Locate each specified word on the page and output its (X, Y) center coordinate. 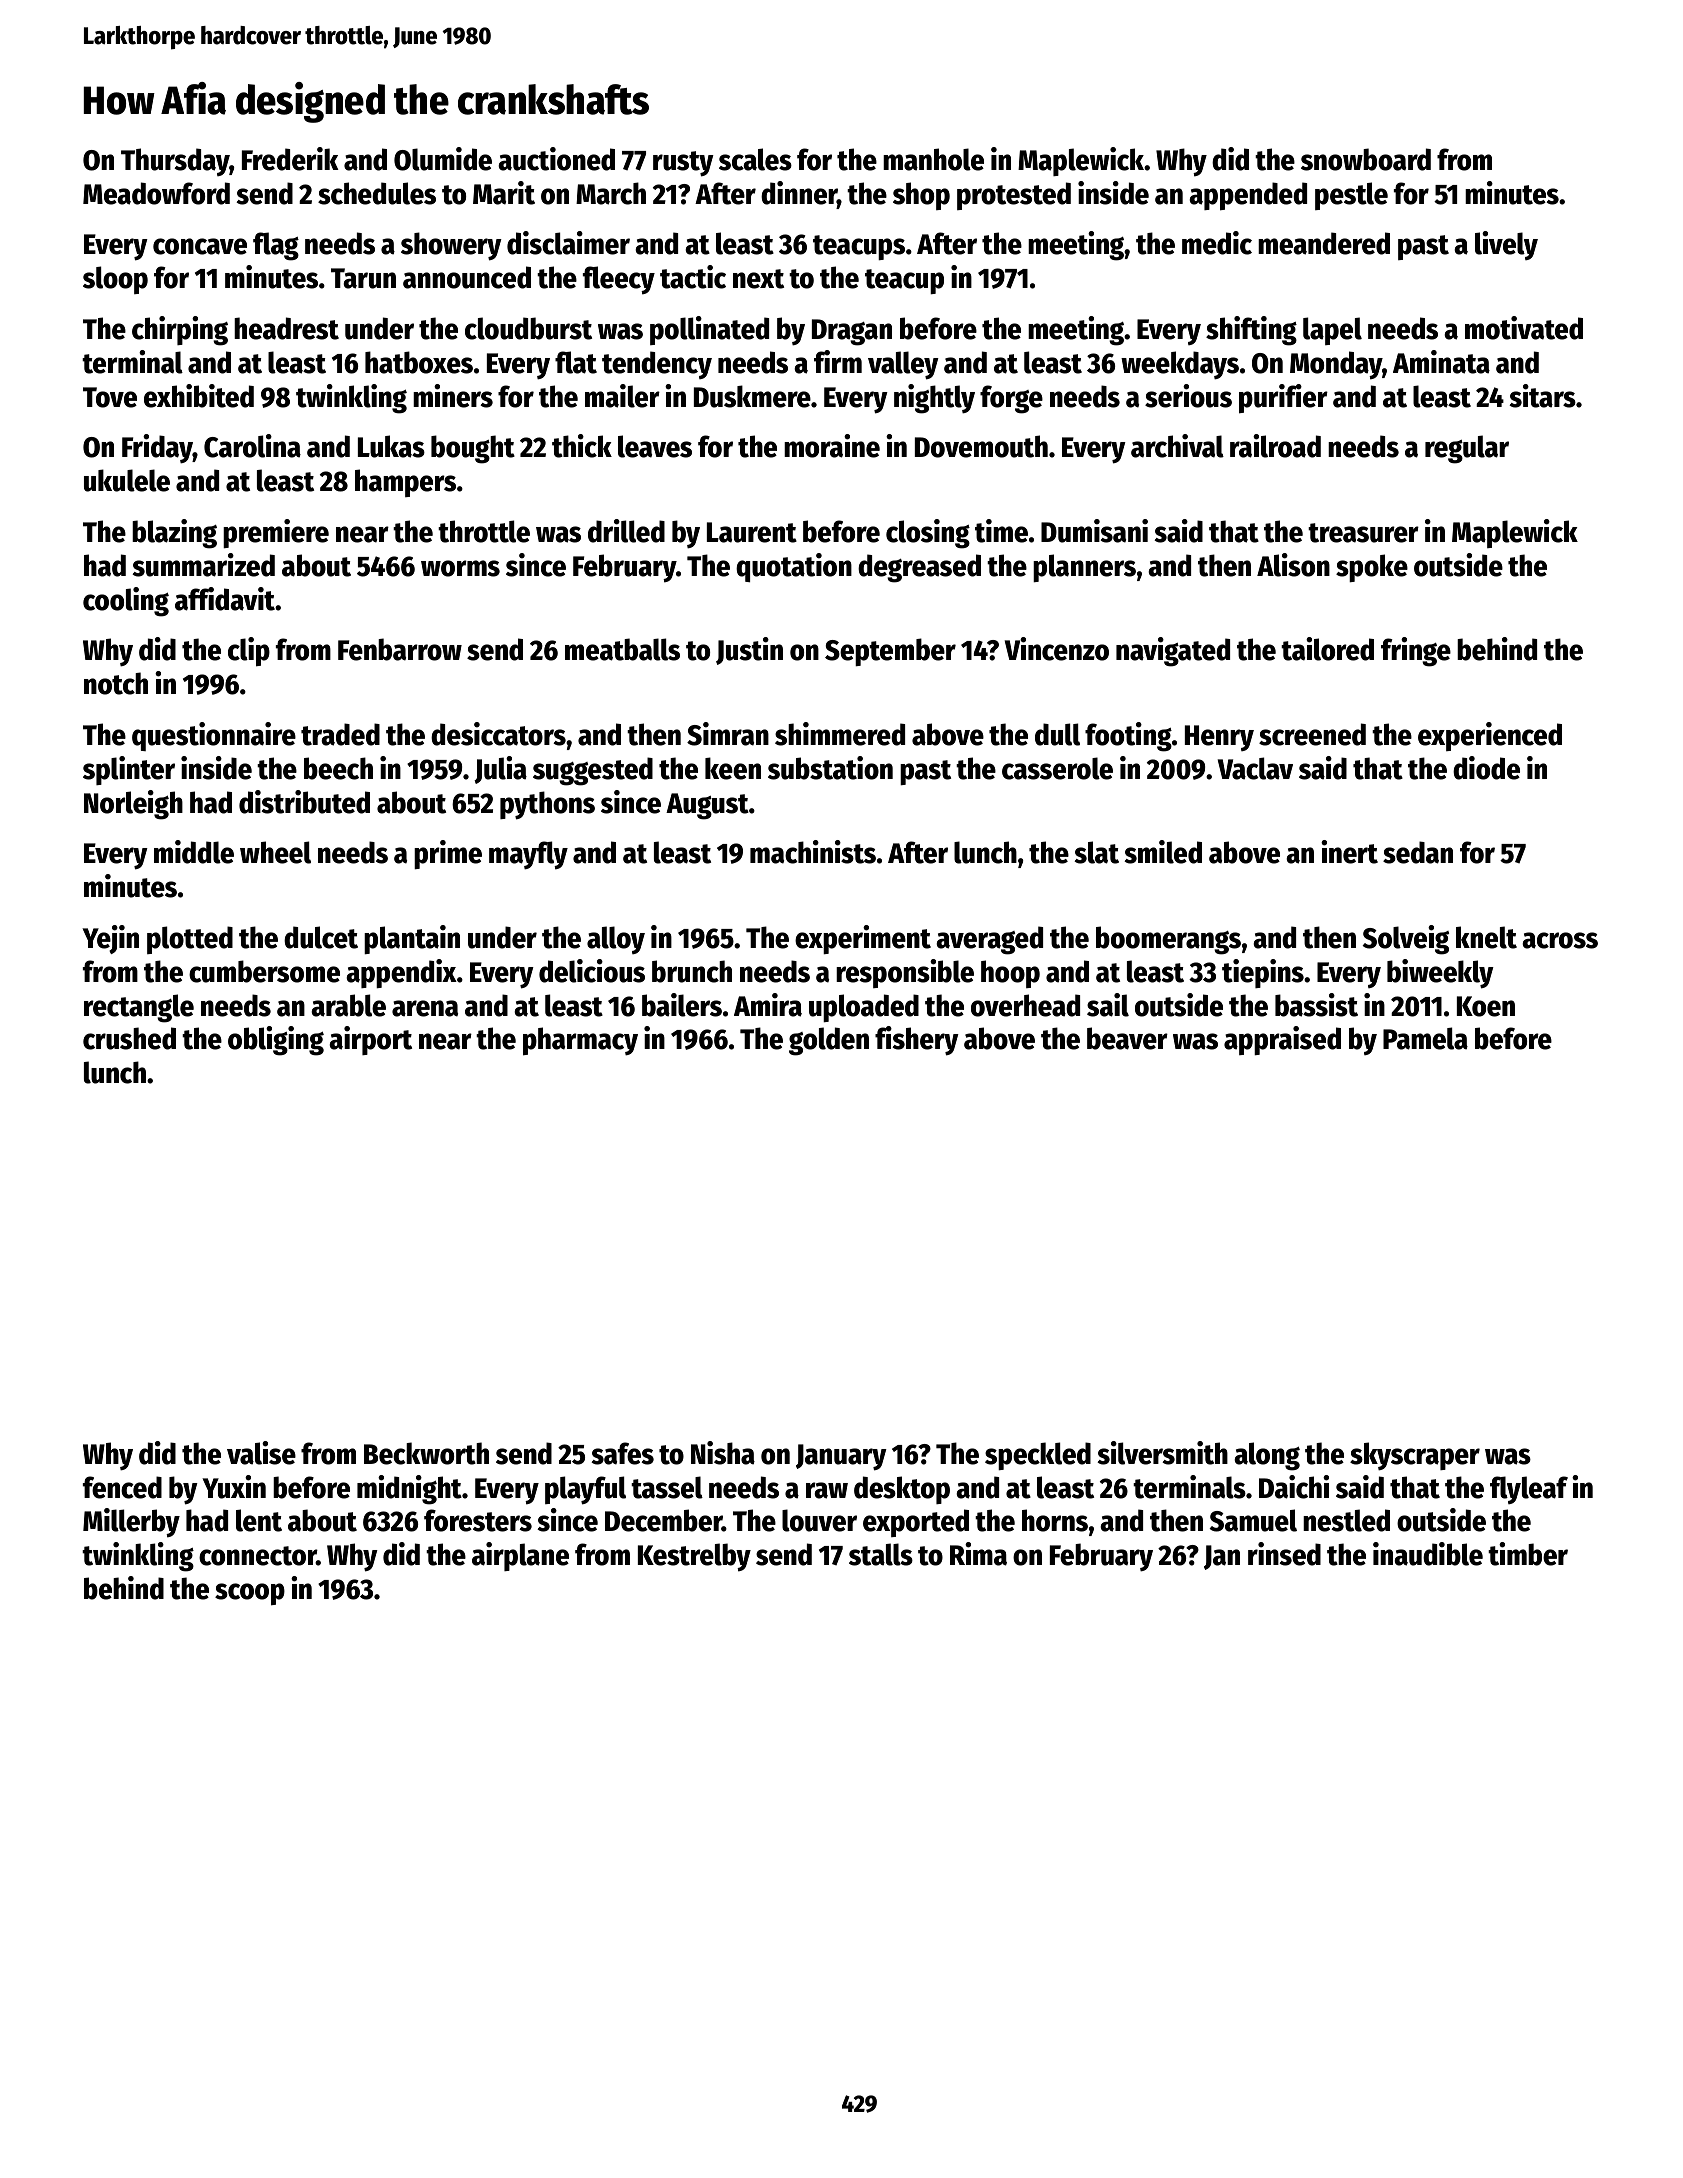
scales (755, 159)
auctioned (556, 159)
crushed (129, 1038)
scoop (250, 1594)
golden (829, 1041)
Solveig (1406, 940)
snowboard (1366, 159)
